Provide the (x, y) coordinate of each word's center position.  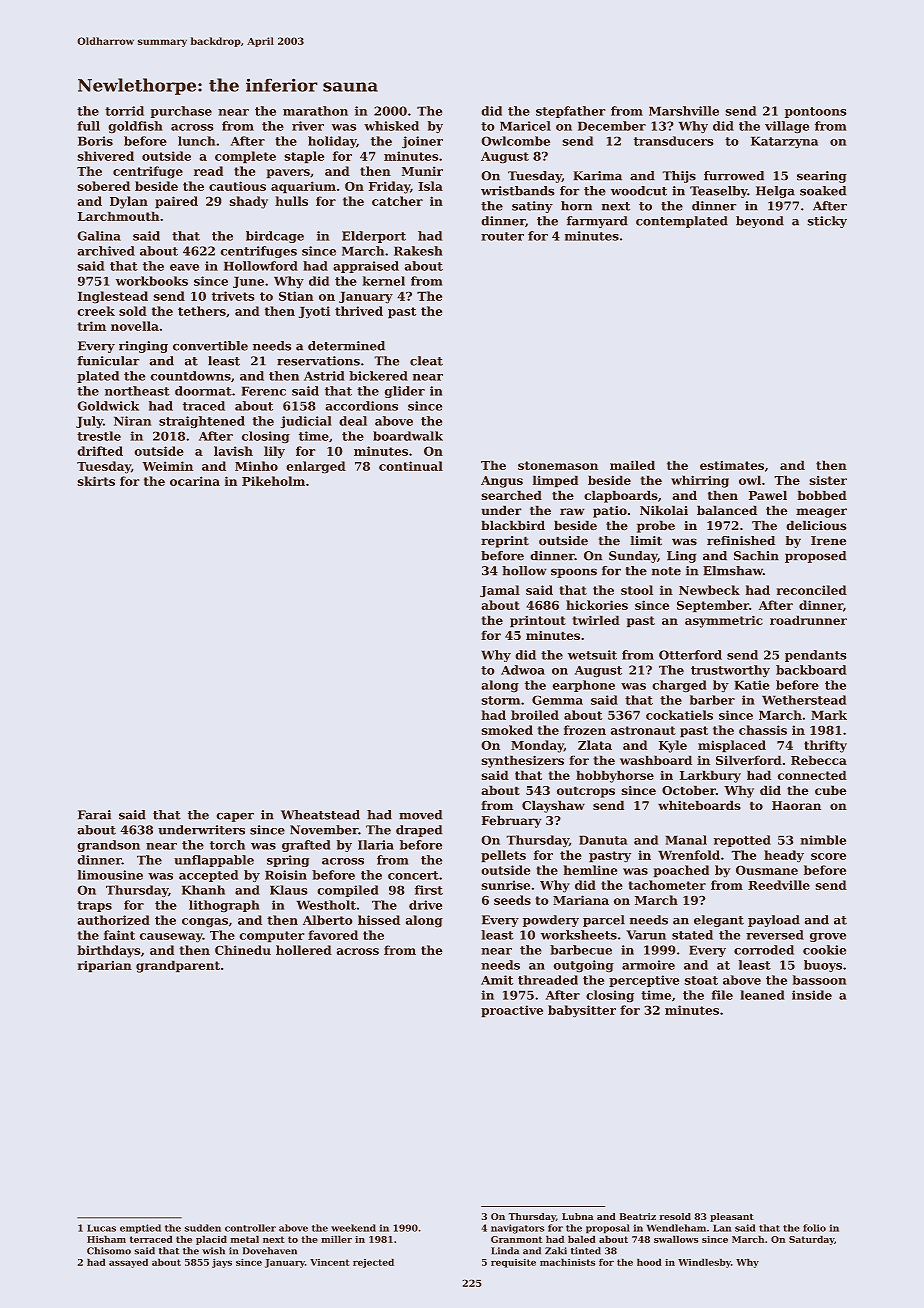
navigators (517, 1229)
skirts (96, 481)
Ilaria (376, 845)
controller (250, 1228)
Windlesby (704, 1263)
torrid (124, 111)
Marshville (684, 111)
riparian (104, 967)
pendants (816, 656)
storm (500, 700)
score (828, 856)
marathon (315, 111)
